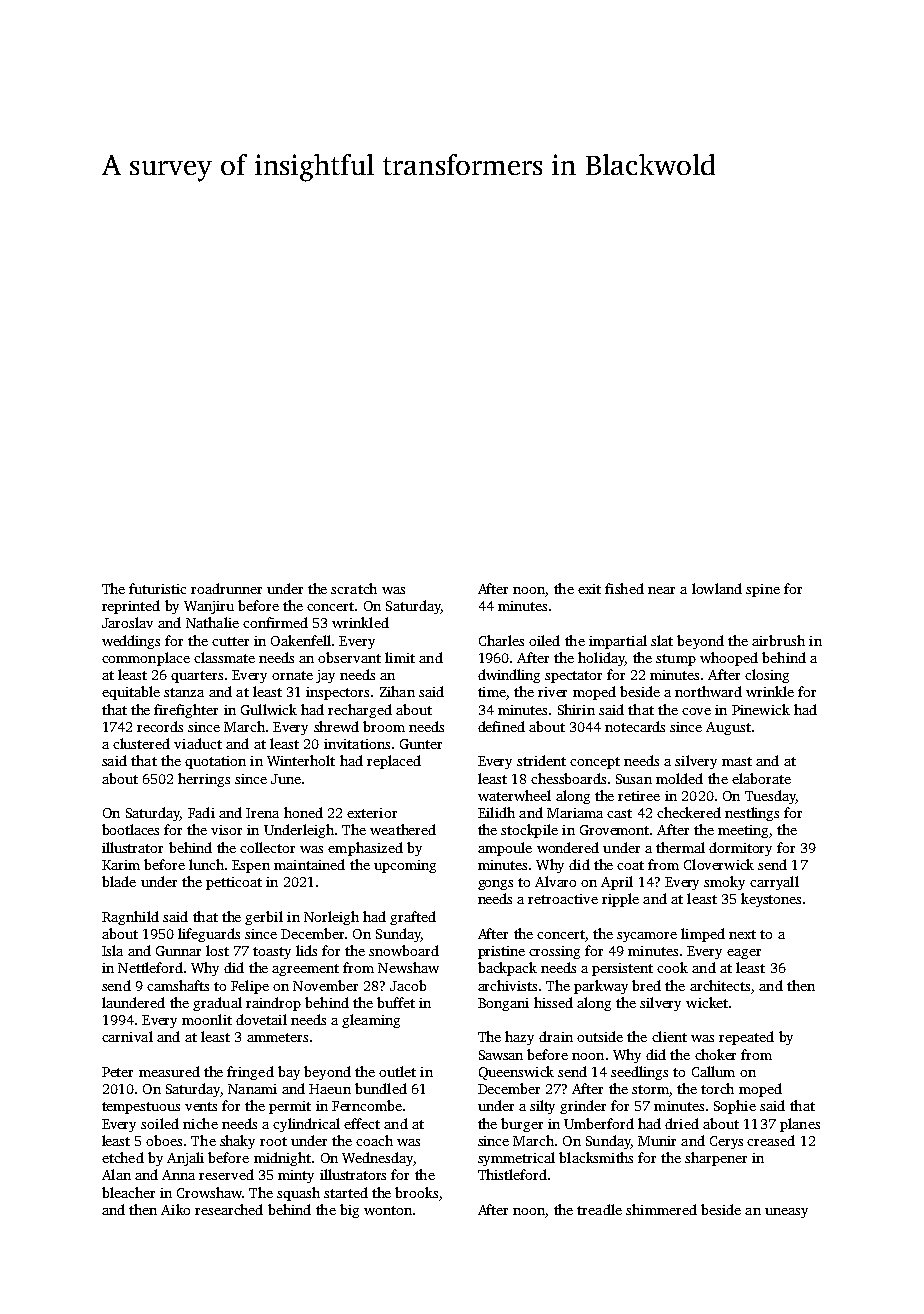  Describe the element at coordinates (237, 1142) in the screenshot. I see `shaky` at that location.
